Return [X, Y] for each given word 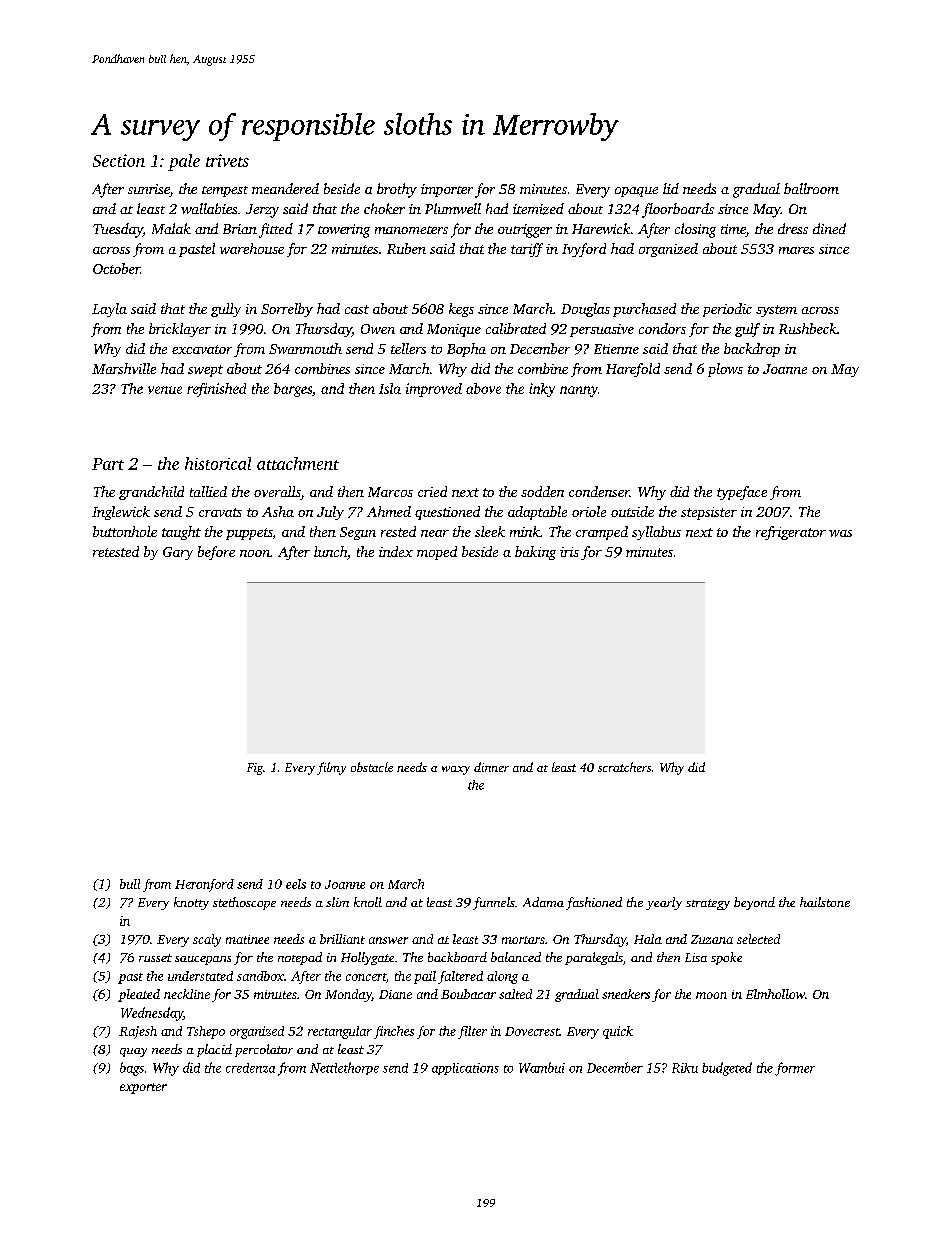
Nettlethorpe [344, 1068]
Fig [255, 769]
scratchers [624, 767]
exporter [143, 1088]
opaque [636, 192]
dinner [491, 767]
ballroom [811, 188]
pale [184, 162]
